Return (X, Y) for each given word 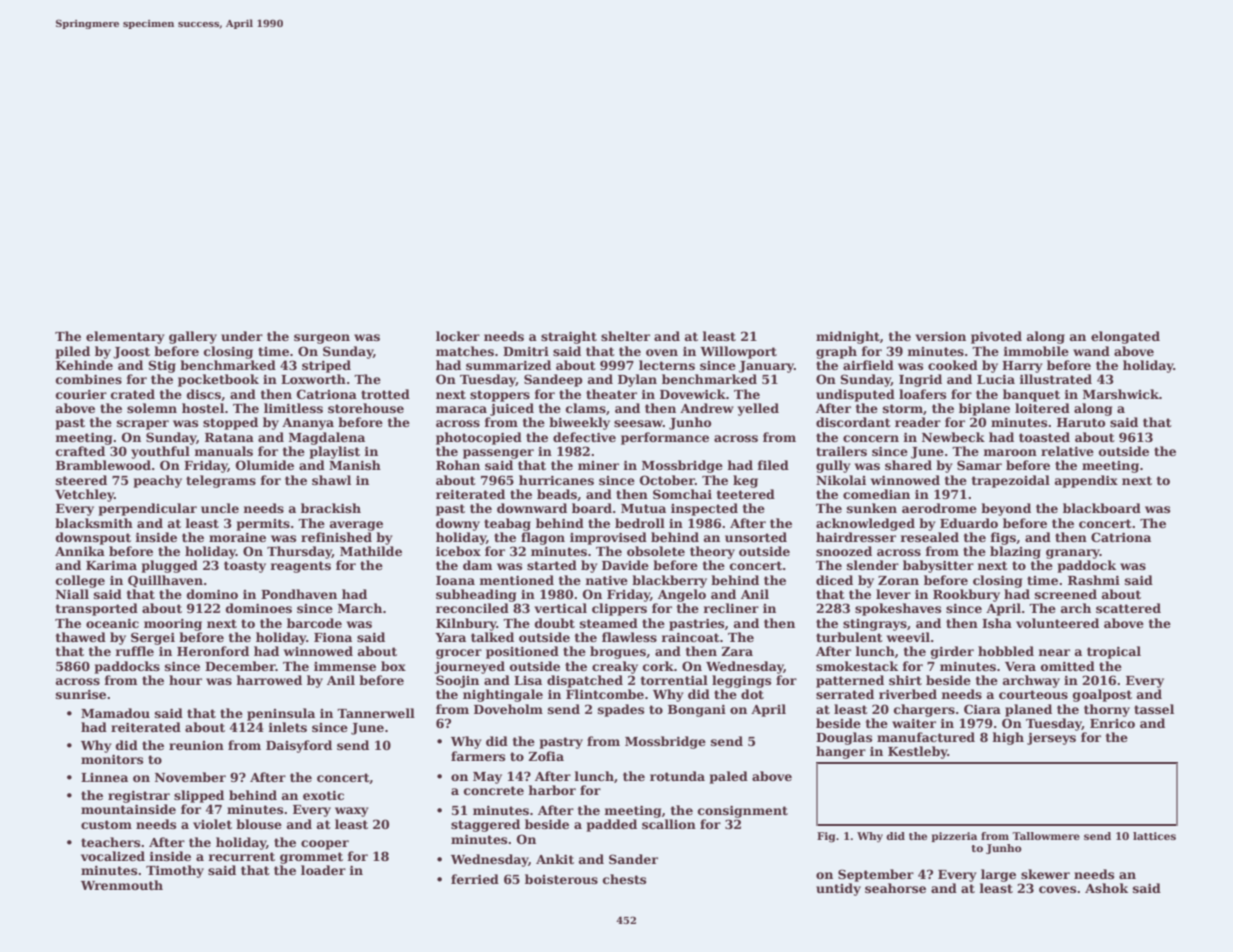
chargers (924, 710)
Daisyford (299, 746)
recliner (731, 608)
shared (908, 465)
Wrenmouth (122, 885)
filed (773, 465)
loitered (1042, 408)
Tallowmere (1046, 836)
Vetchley (84, 495)
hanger (841, 752)
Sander (633, 859)
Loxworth (313, 379)
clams (586, 408)
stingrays (875, 625)
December (240, 666)
